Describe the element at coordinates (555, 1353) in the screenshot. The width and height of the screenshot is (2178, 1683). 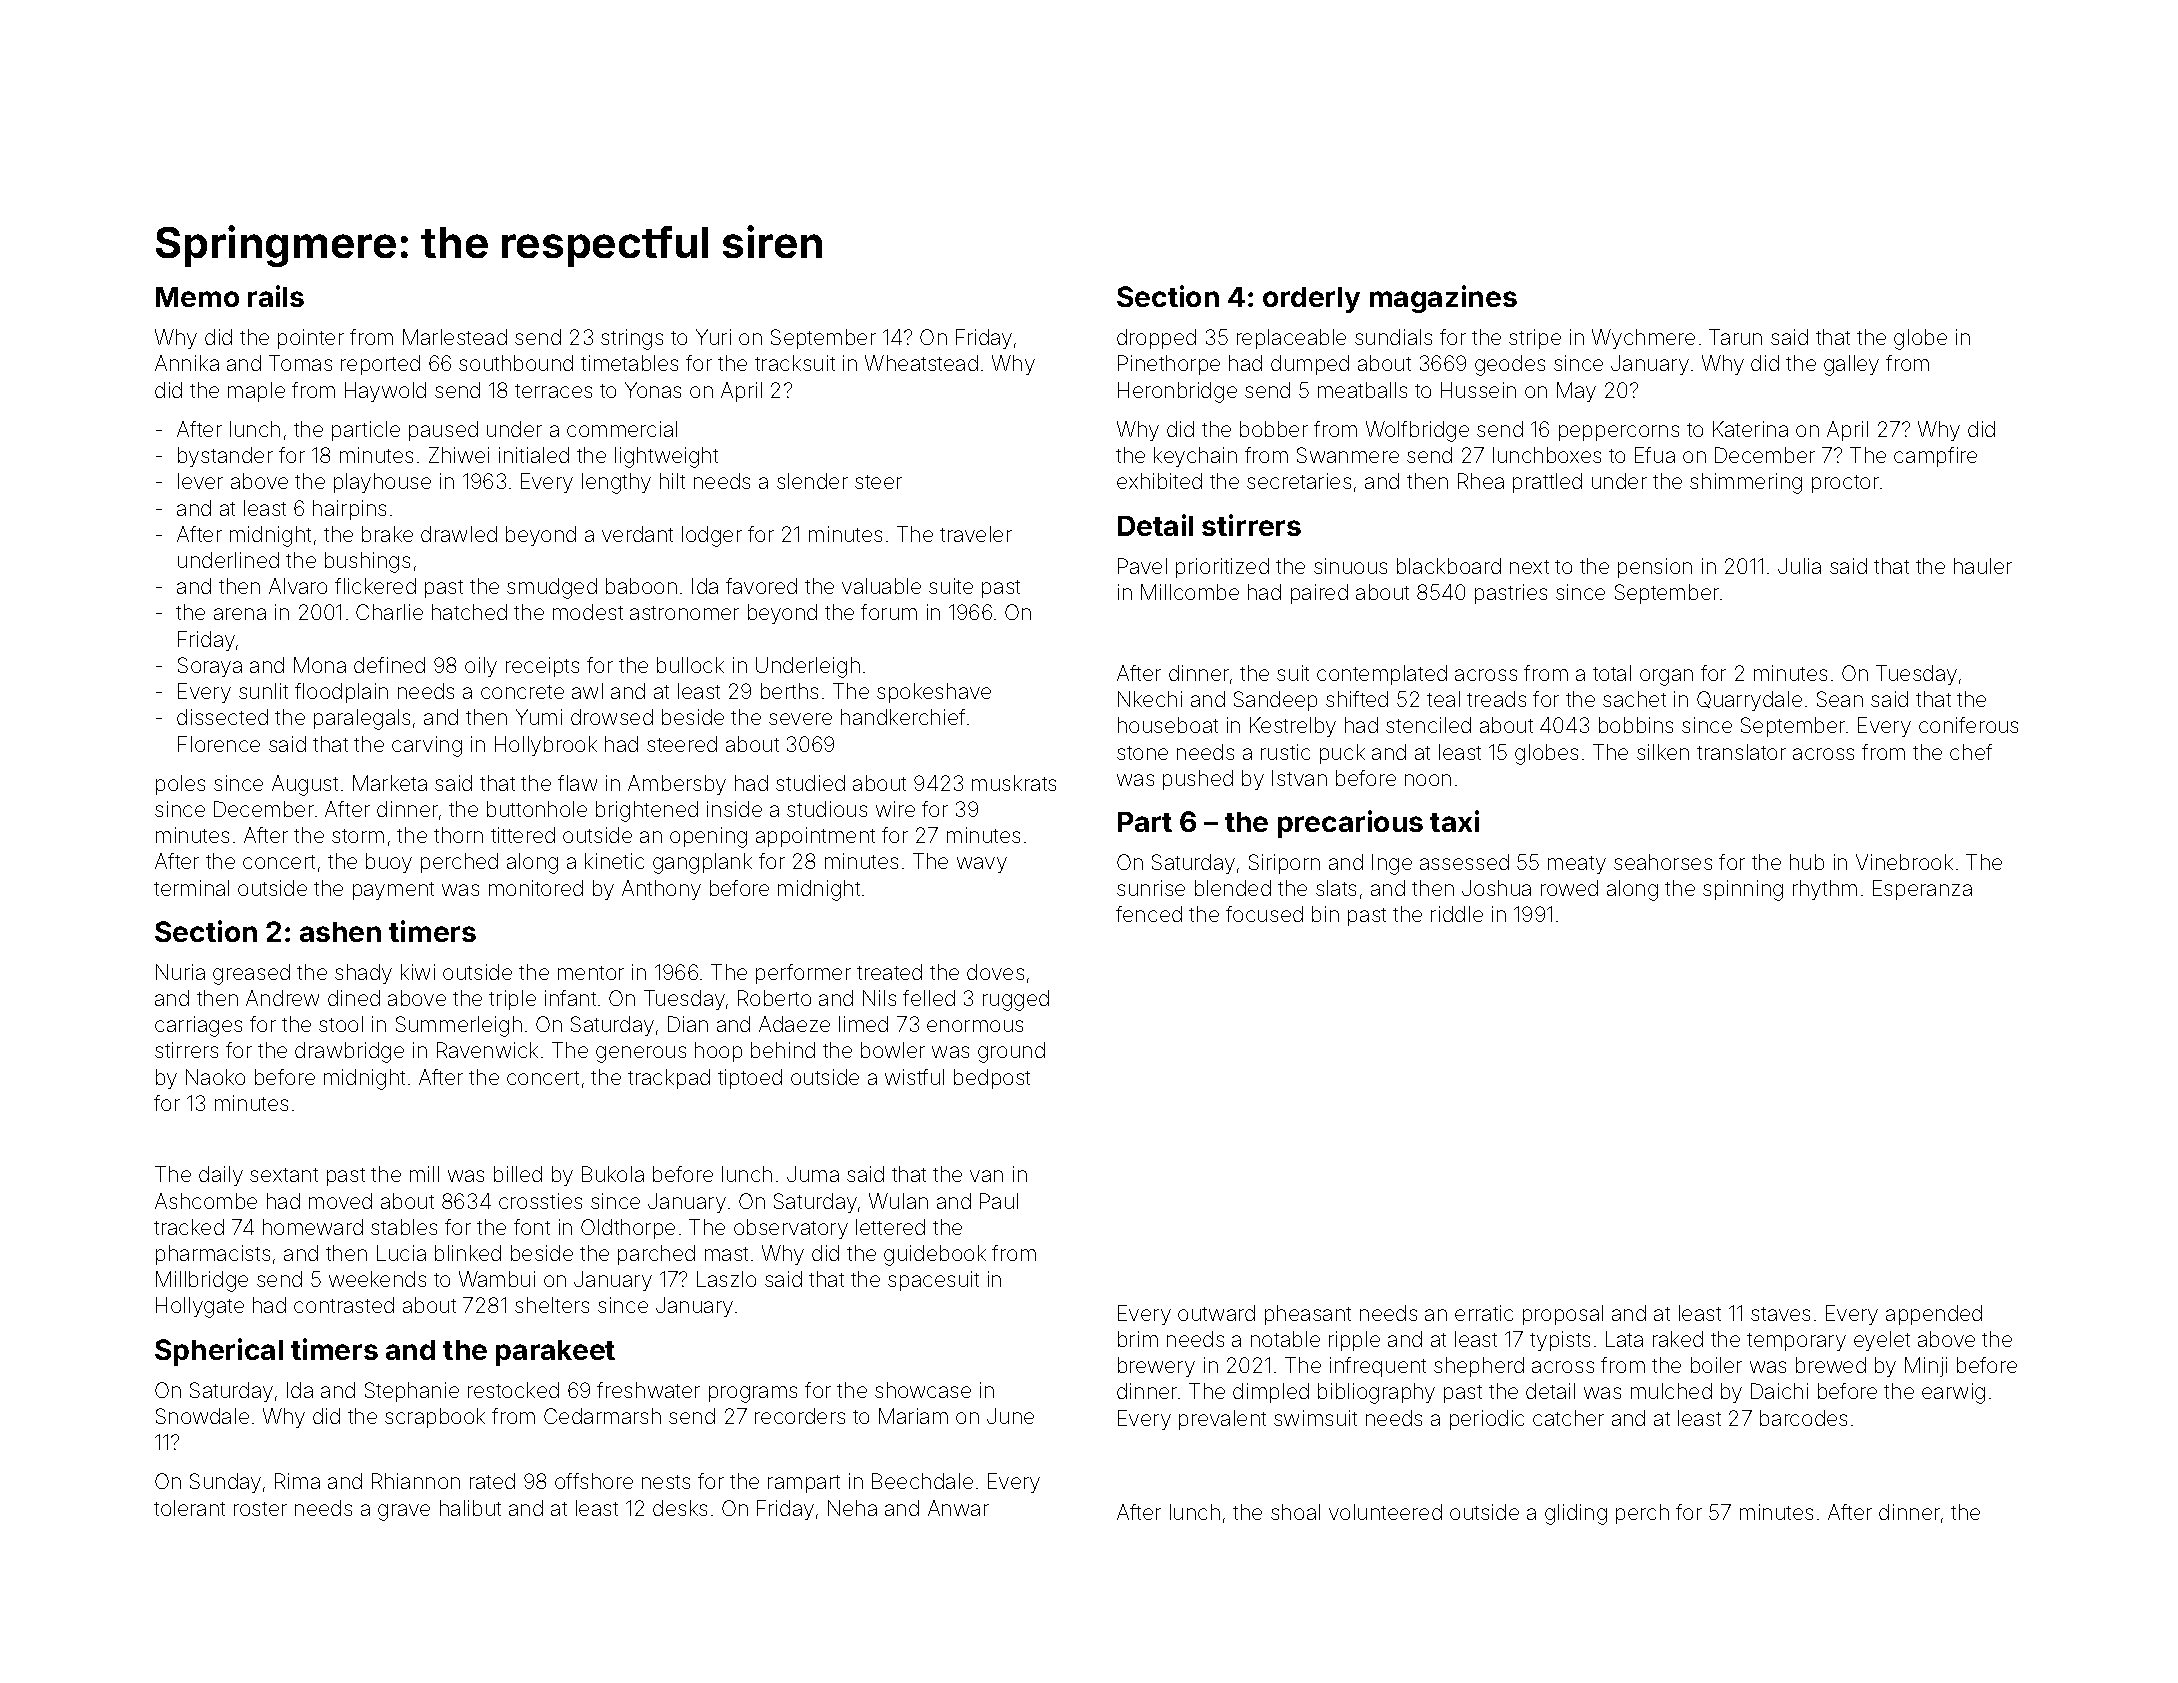
I see `parakeet` at that location.
